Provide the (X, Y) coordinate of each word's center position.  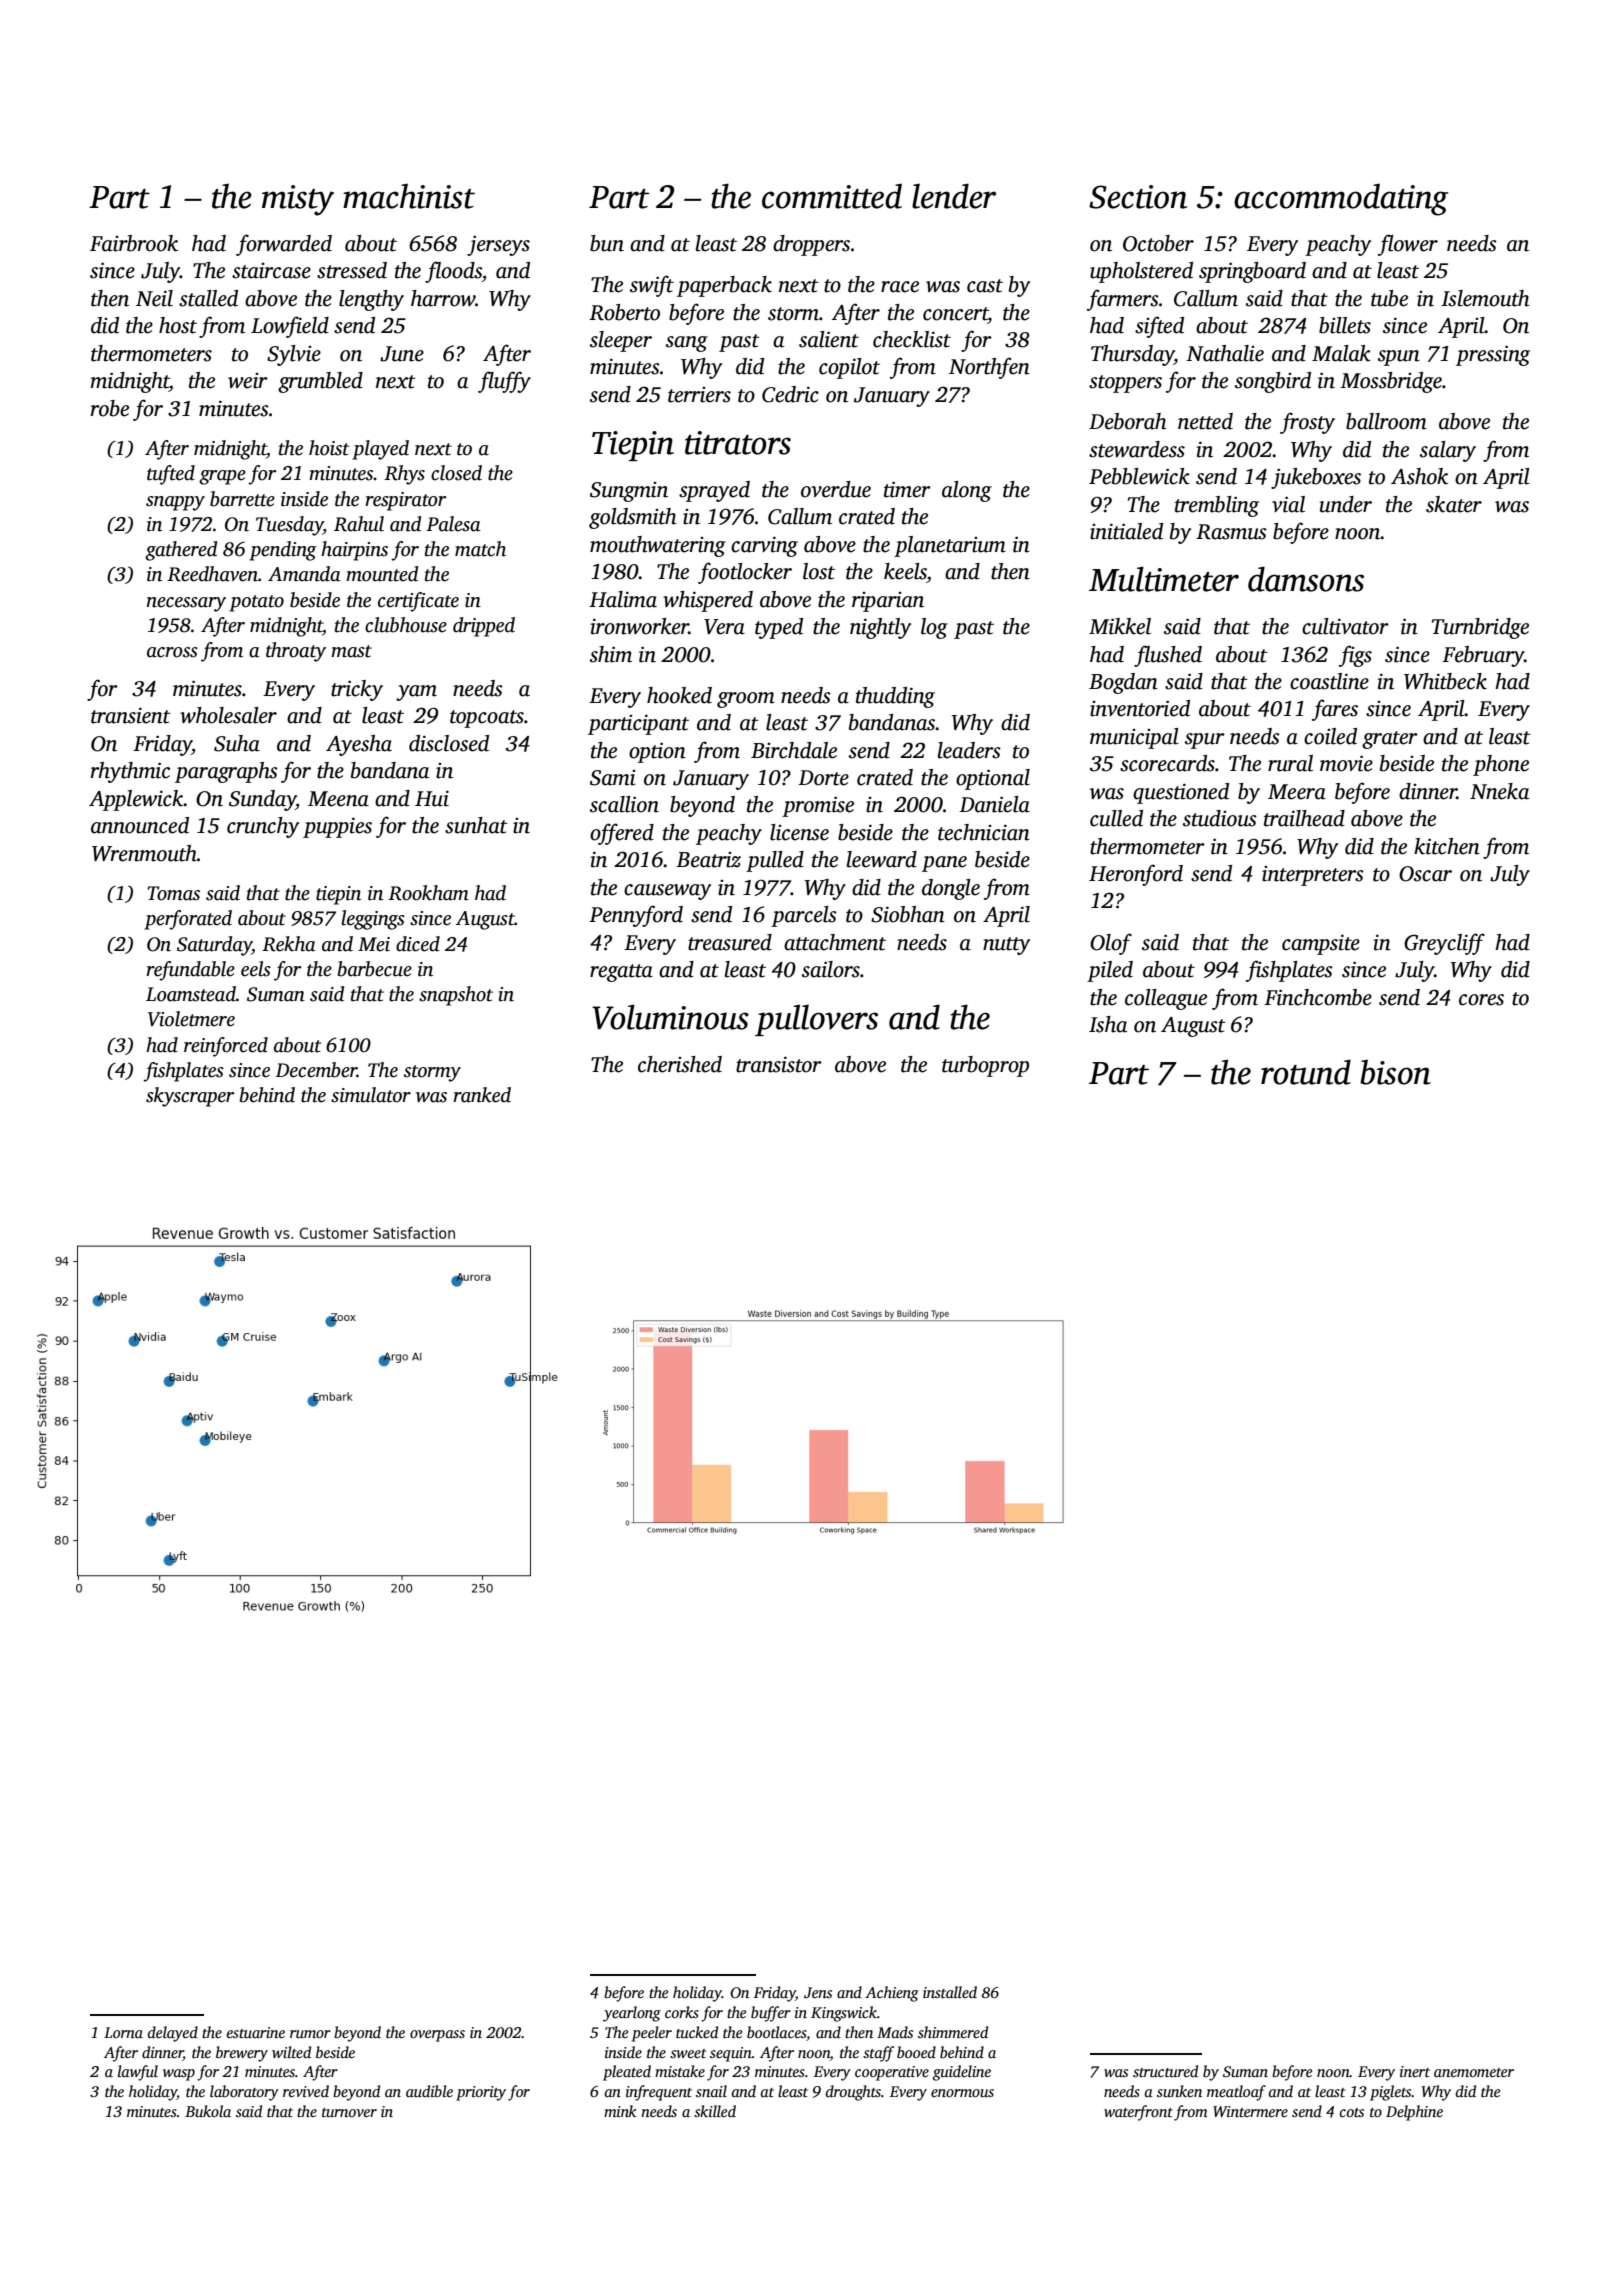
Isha (1108, 1024)
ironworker (639, 626)
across (172, 652)
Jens (818, 1992)
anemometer (1474, 2072)
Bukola (208, 2111)
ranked (482, 1095)
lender (954, 196)
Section (1138, 197)
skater (1454, 504)
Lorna (123, 2032)
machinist (409, 196)
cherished (680, 1064)
